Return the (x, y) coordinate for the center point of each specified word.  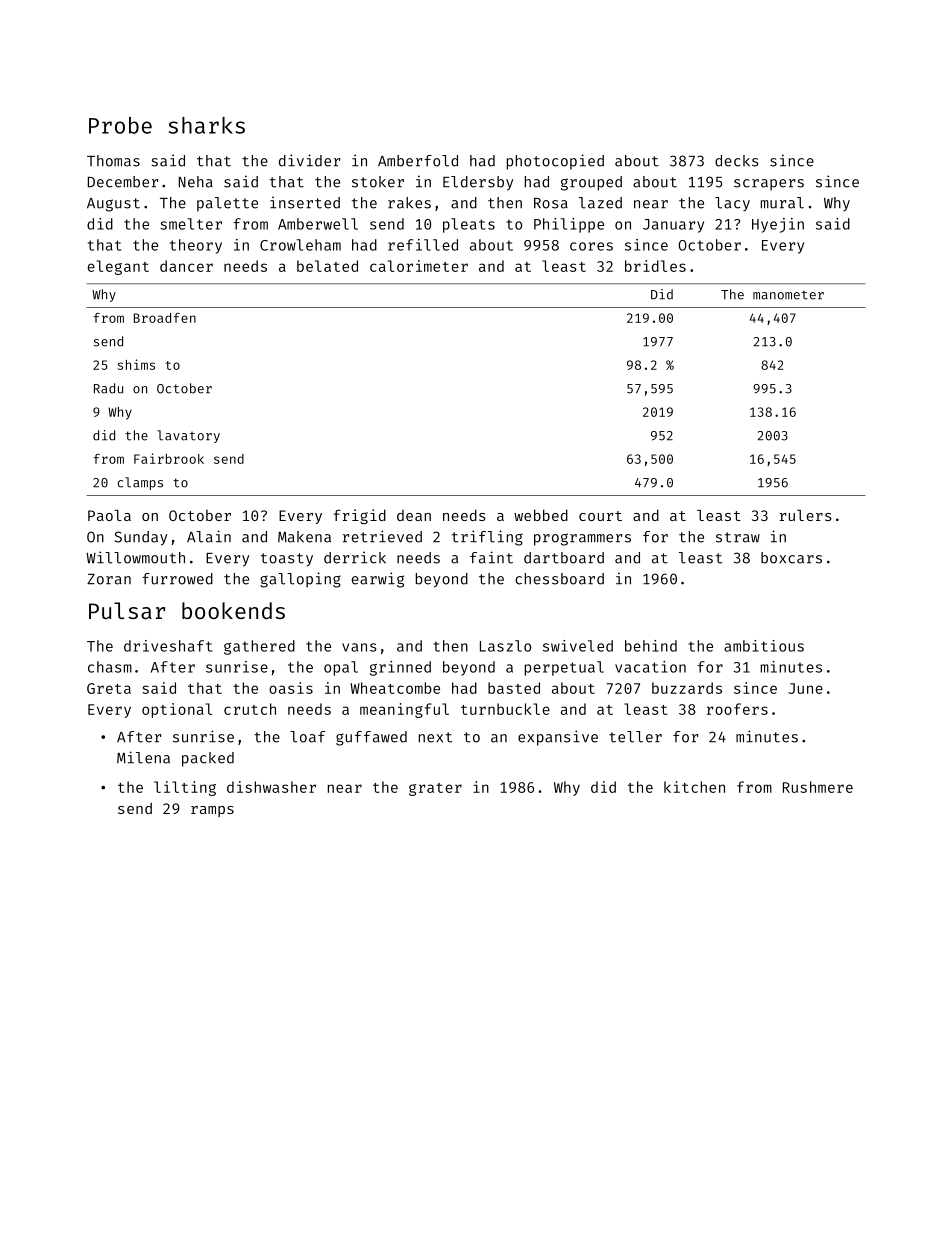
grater (435, 789)
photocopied (555, 162)
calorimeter (419, 266)
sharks (207, 125)
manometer (788, 295)
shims (136, 364)
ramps (212, 811)
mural (782, 203)
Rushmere (818, 787)
